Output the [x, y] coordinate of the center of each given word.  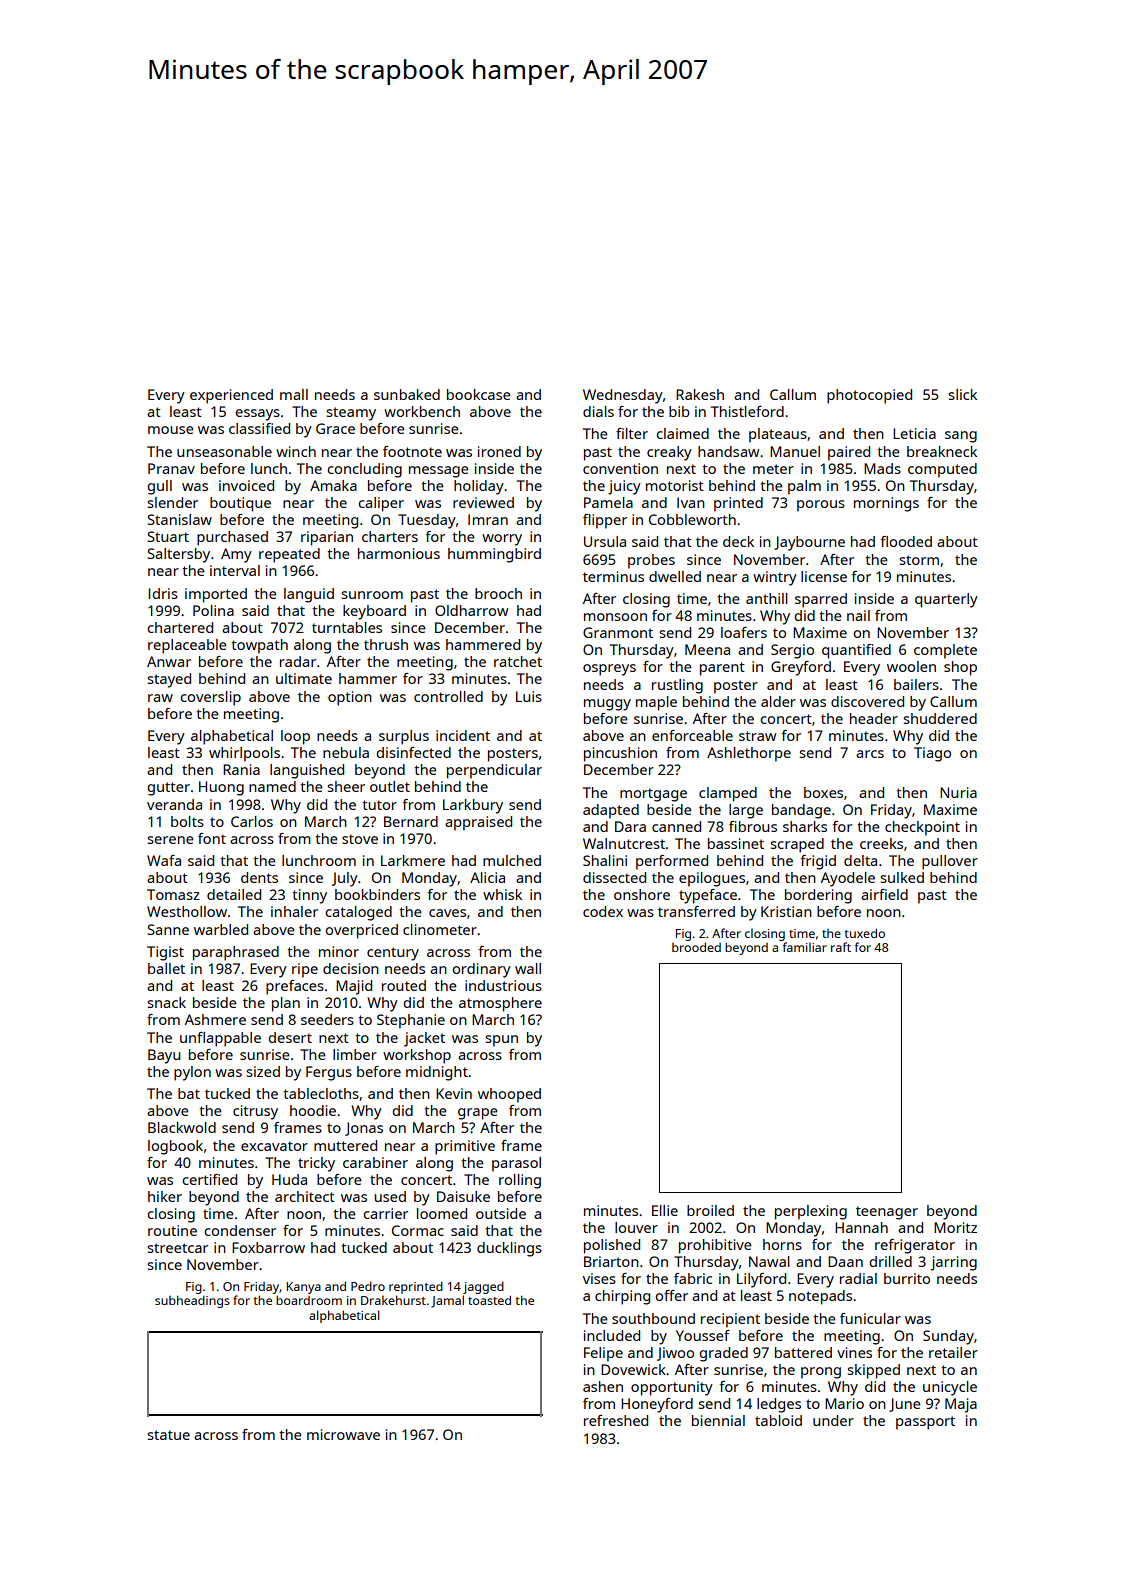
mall [294, 394]
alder [778, 701]
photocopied [869, 396]
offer [671, 1295]
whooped [509, 1095]
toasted [489, 1300]
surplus [404, 737]
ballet [166, 968]
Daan [845, 1261]
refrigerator [915, 1246]
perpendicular [494, 771]
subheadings [192, 1301]
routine [172, 1230]
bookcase [479, 394]
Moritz [955, 1227]
